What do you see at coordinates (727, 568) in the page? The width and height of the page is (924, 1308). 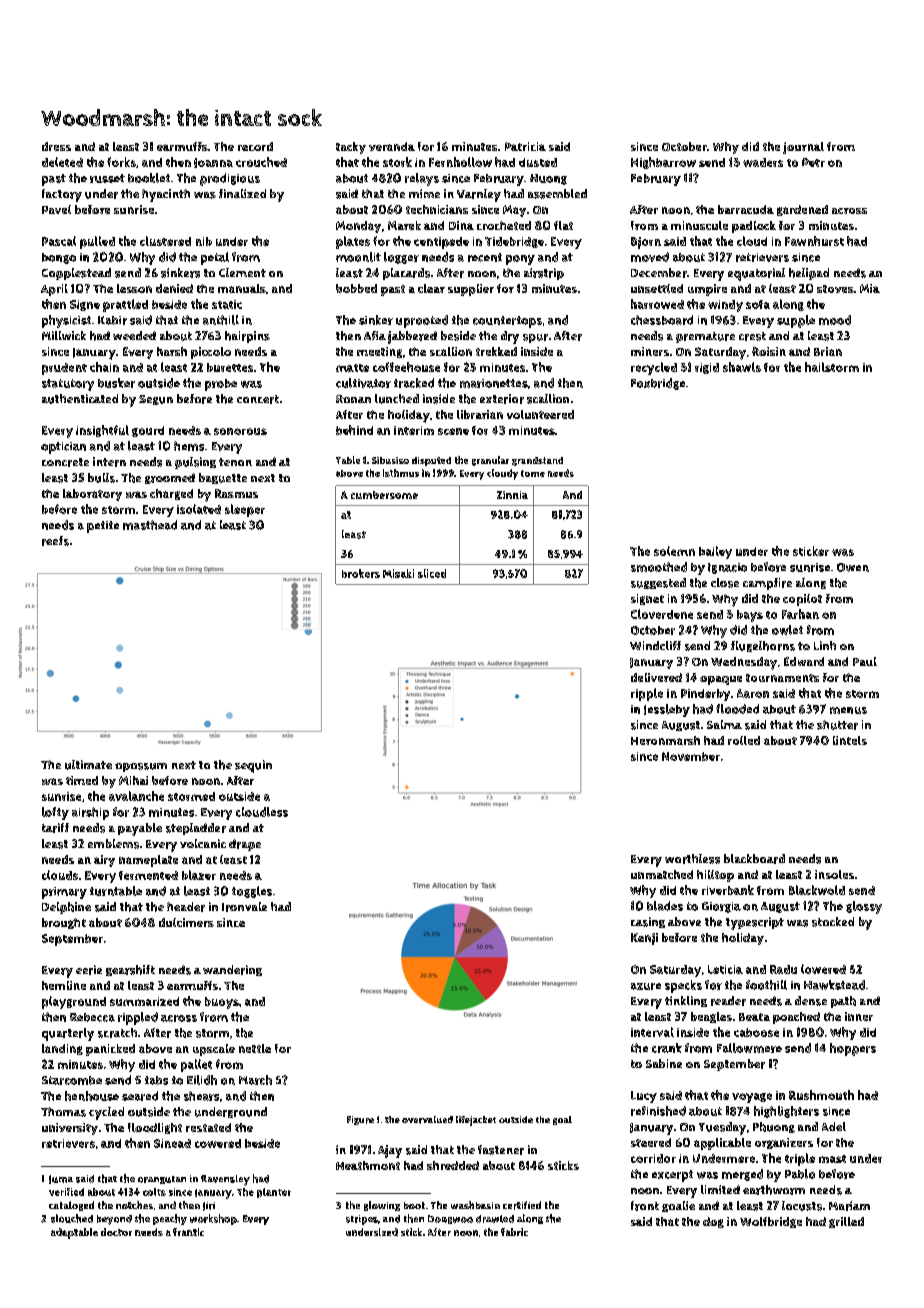 I see `Ignacio` at bounding box center [727, 568].
